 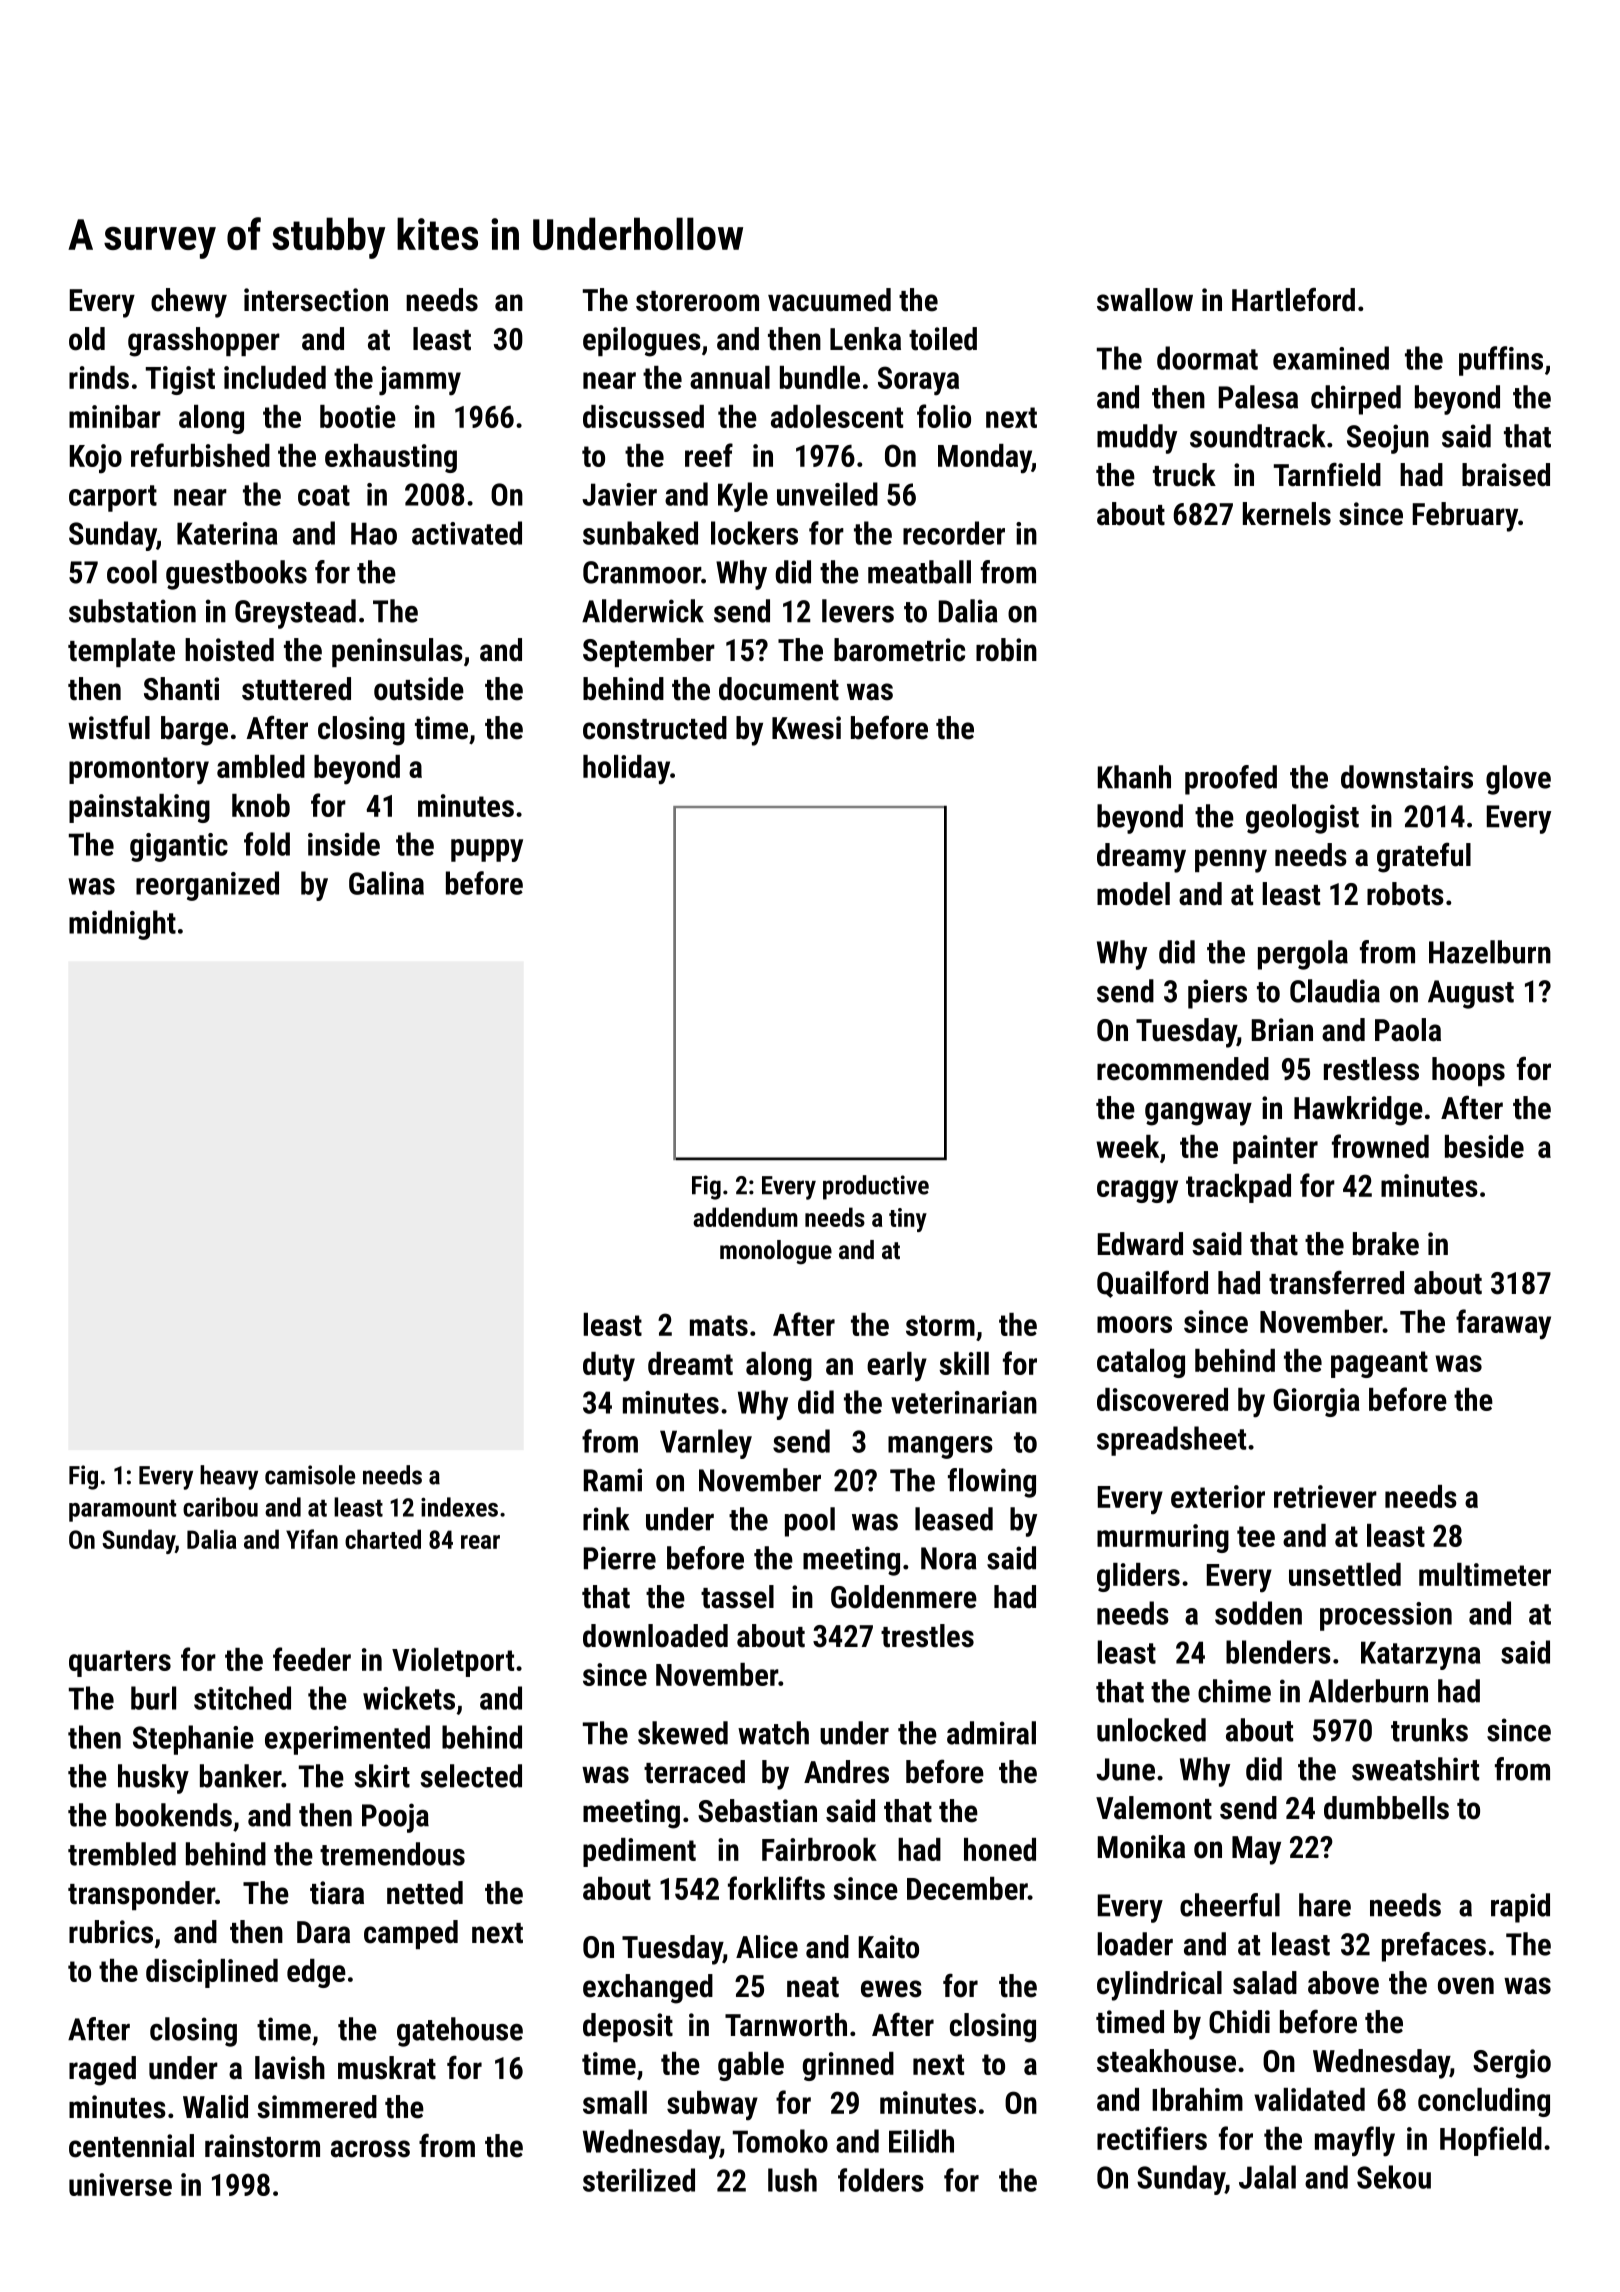 I want to click on levers, so click(x=858, y=611).
